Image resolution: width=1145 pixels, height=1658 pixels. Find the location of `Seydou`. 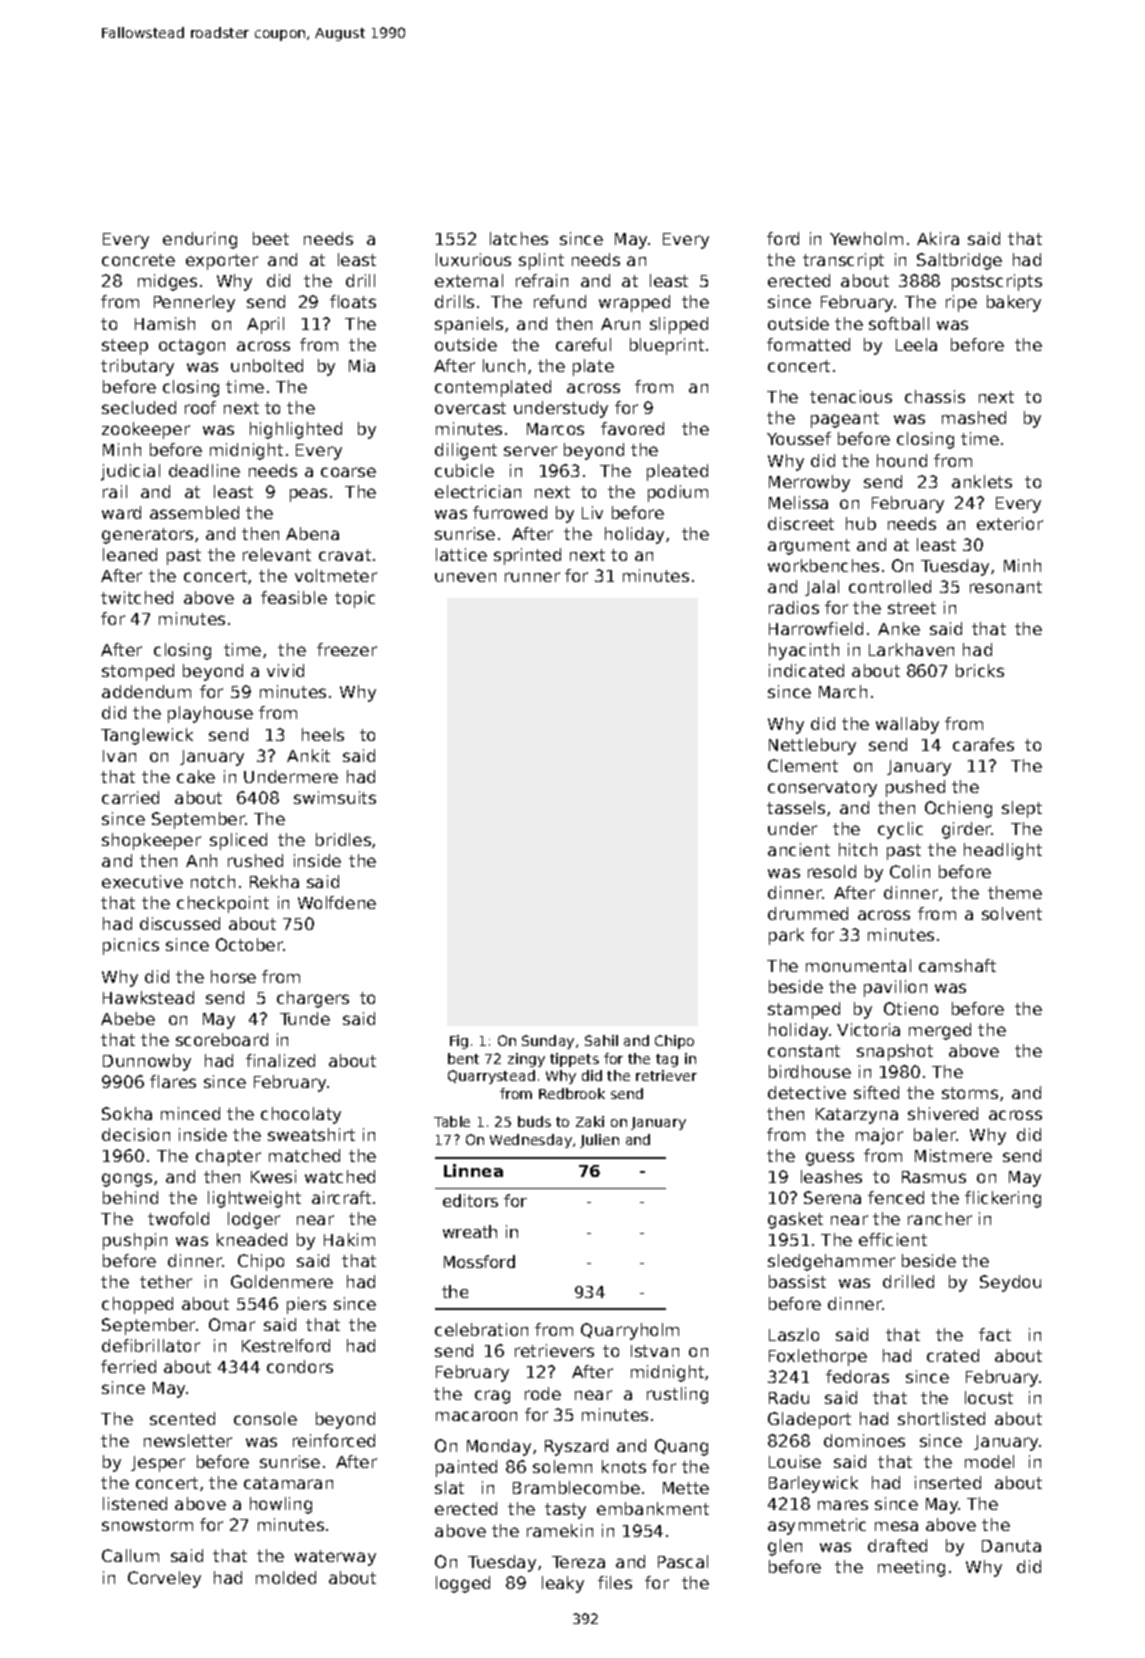

Seydou is located at coordinates (1010, 1283).
